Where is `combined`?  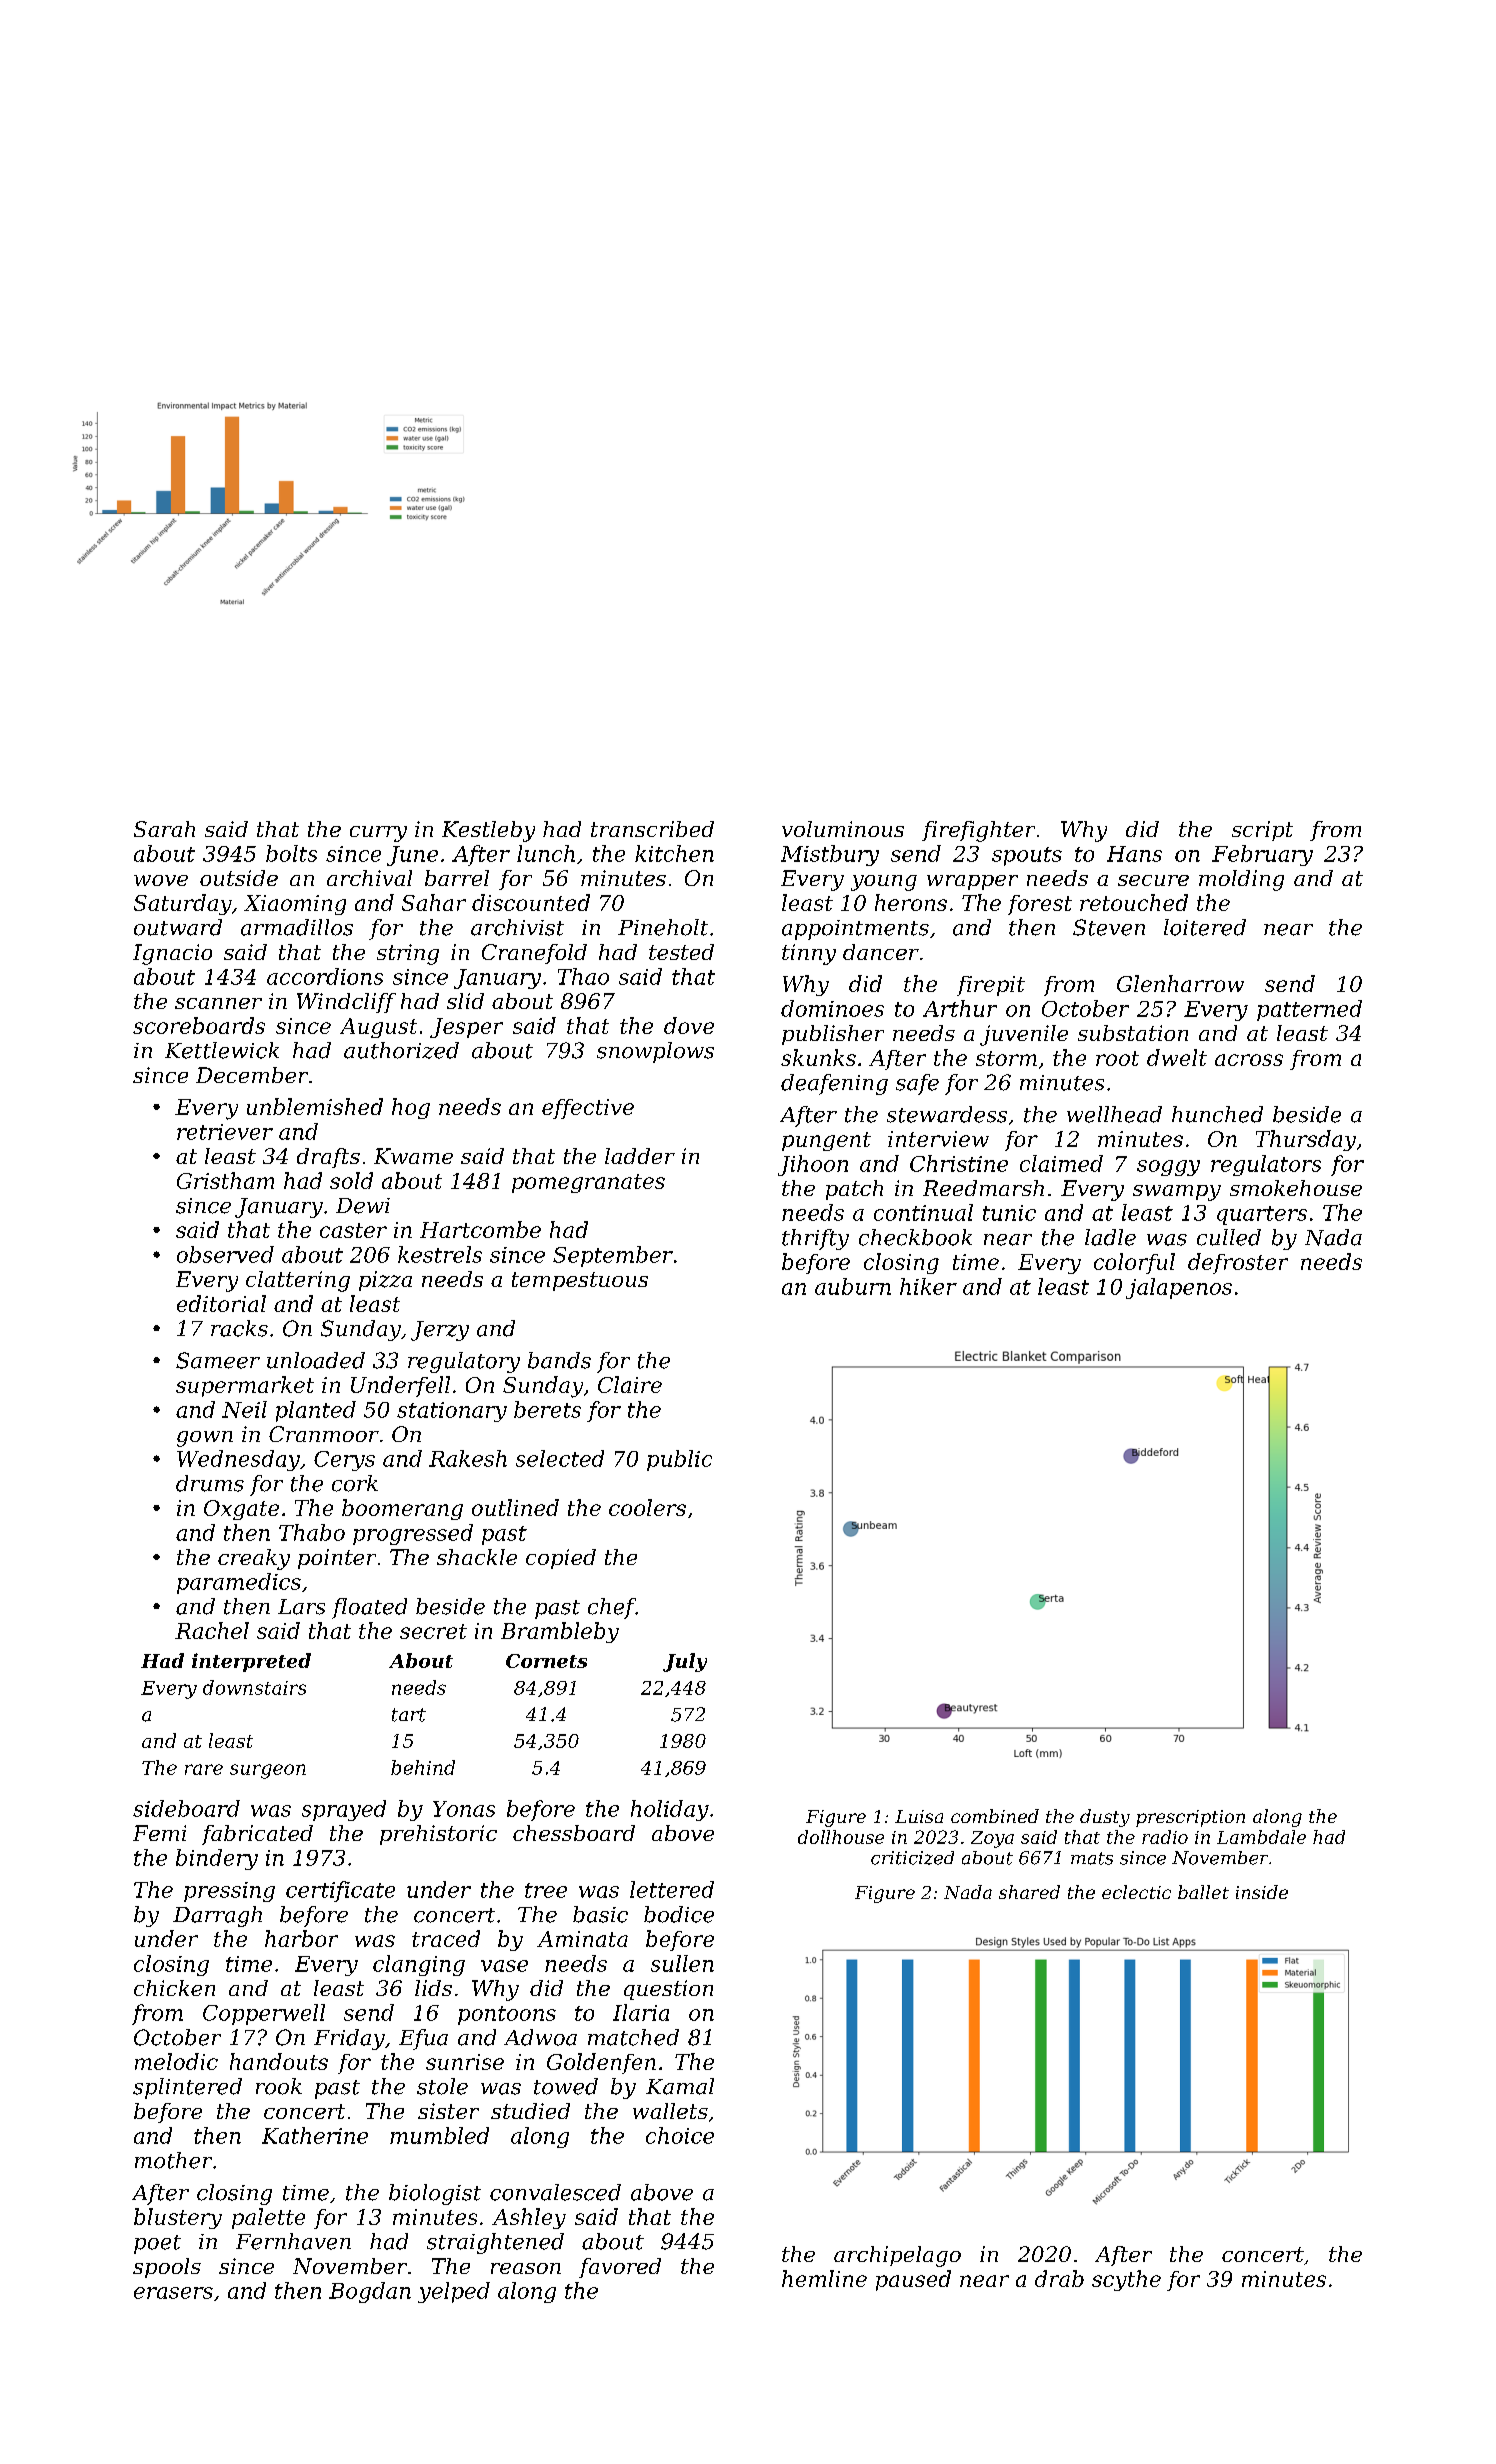
combined is located at coordinates (995, 1816).
